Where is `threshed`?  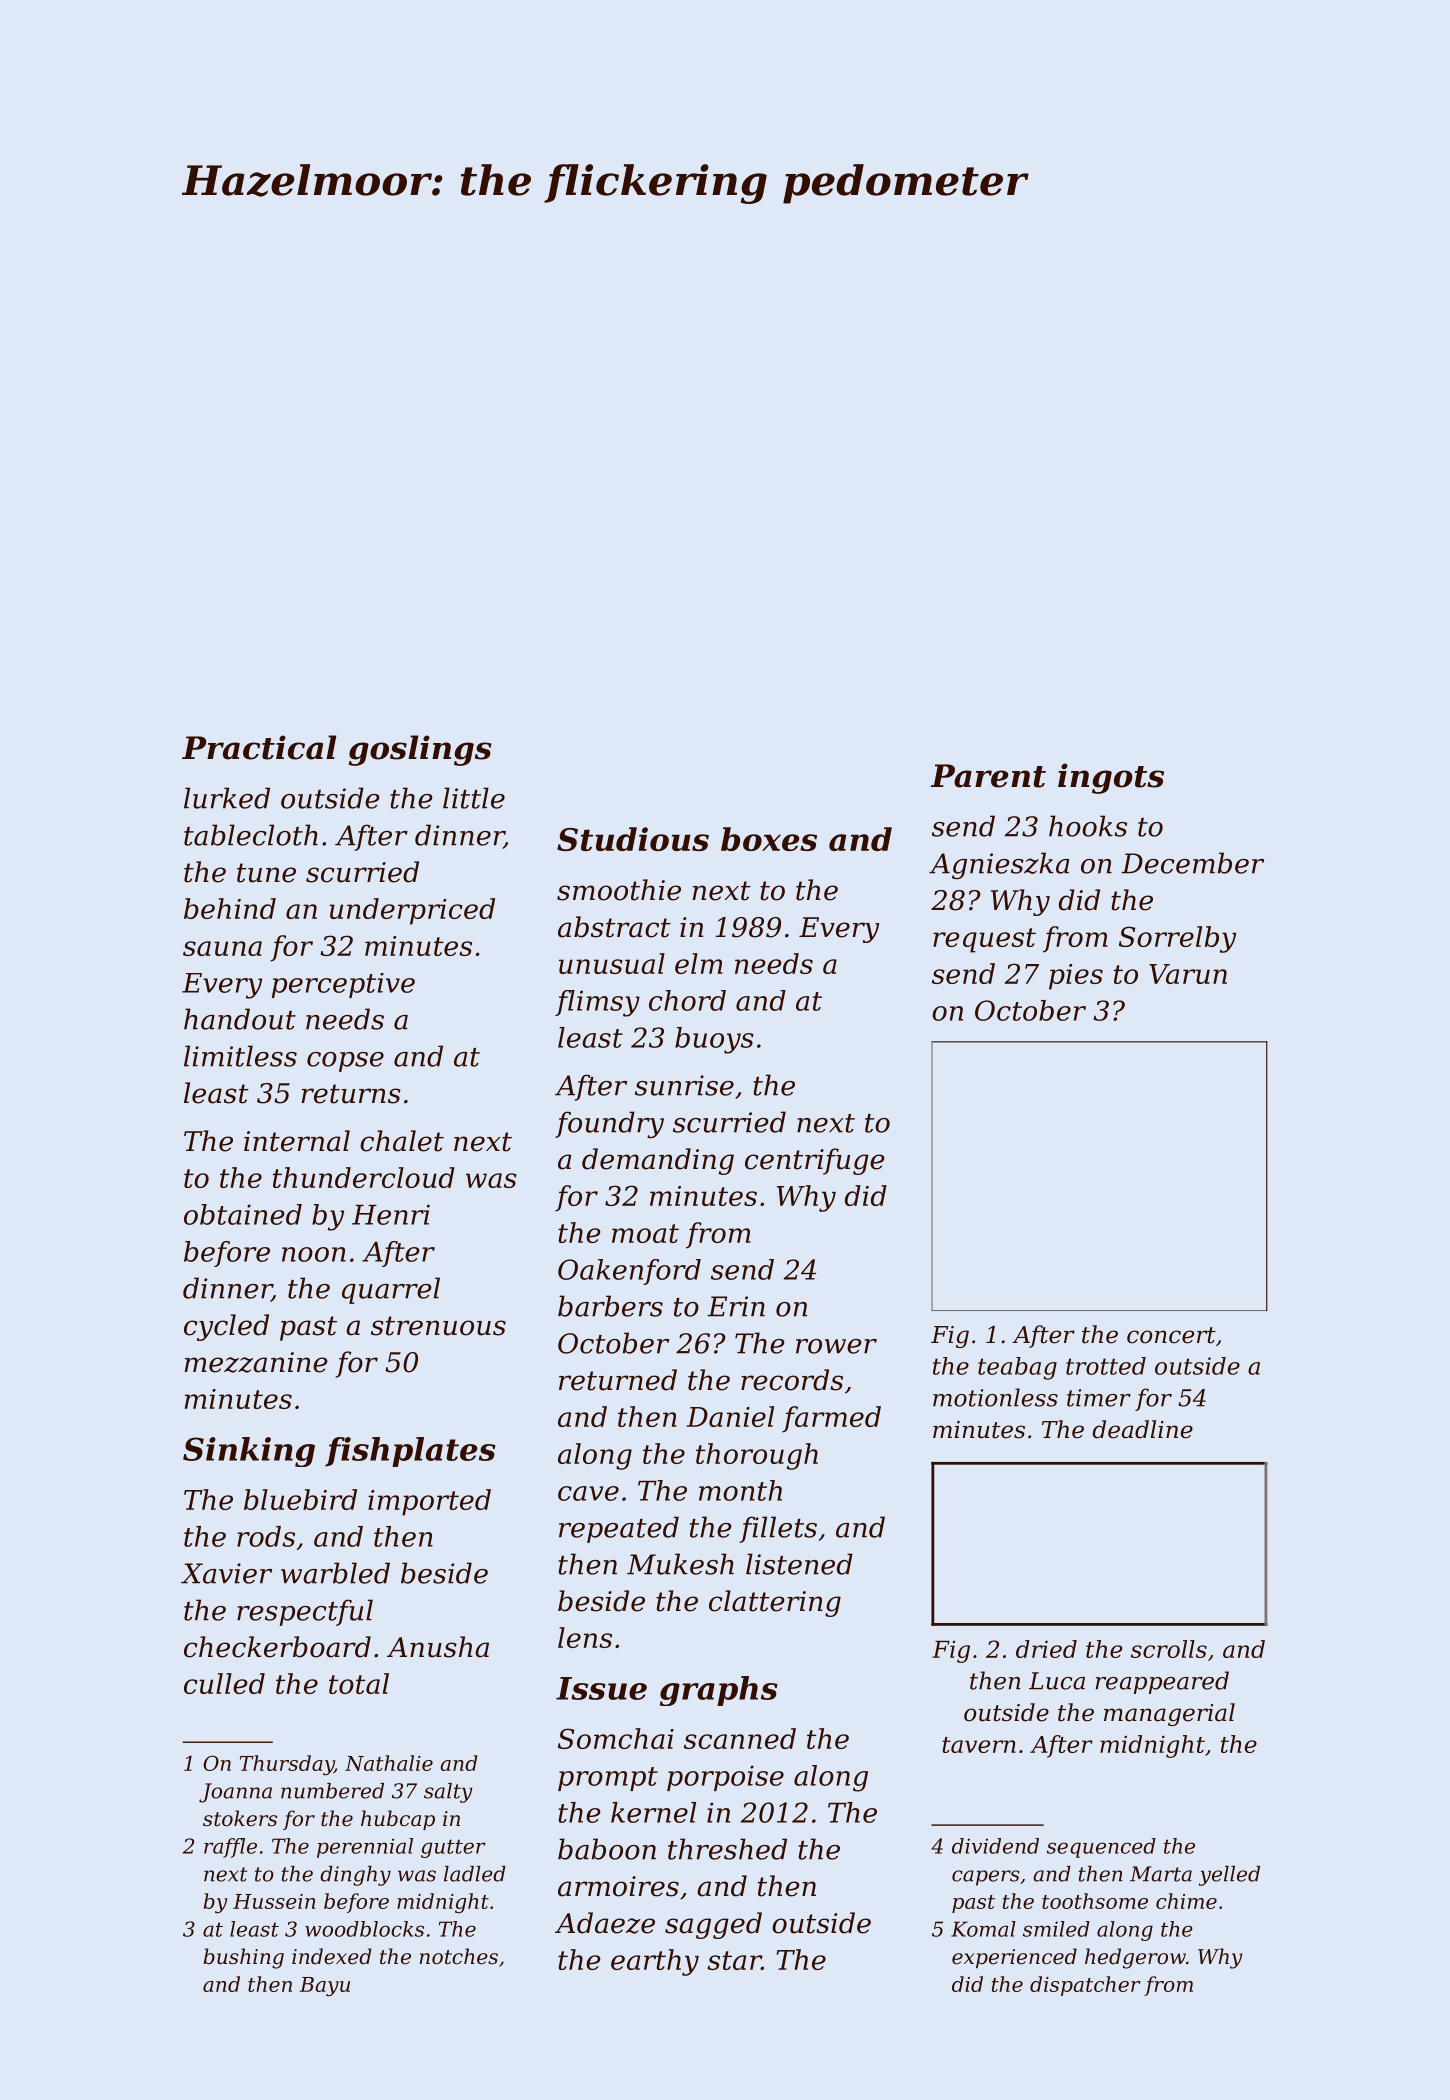 threshed is located at coordinates (727, 1849).
